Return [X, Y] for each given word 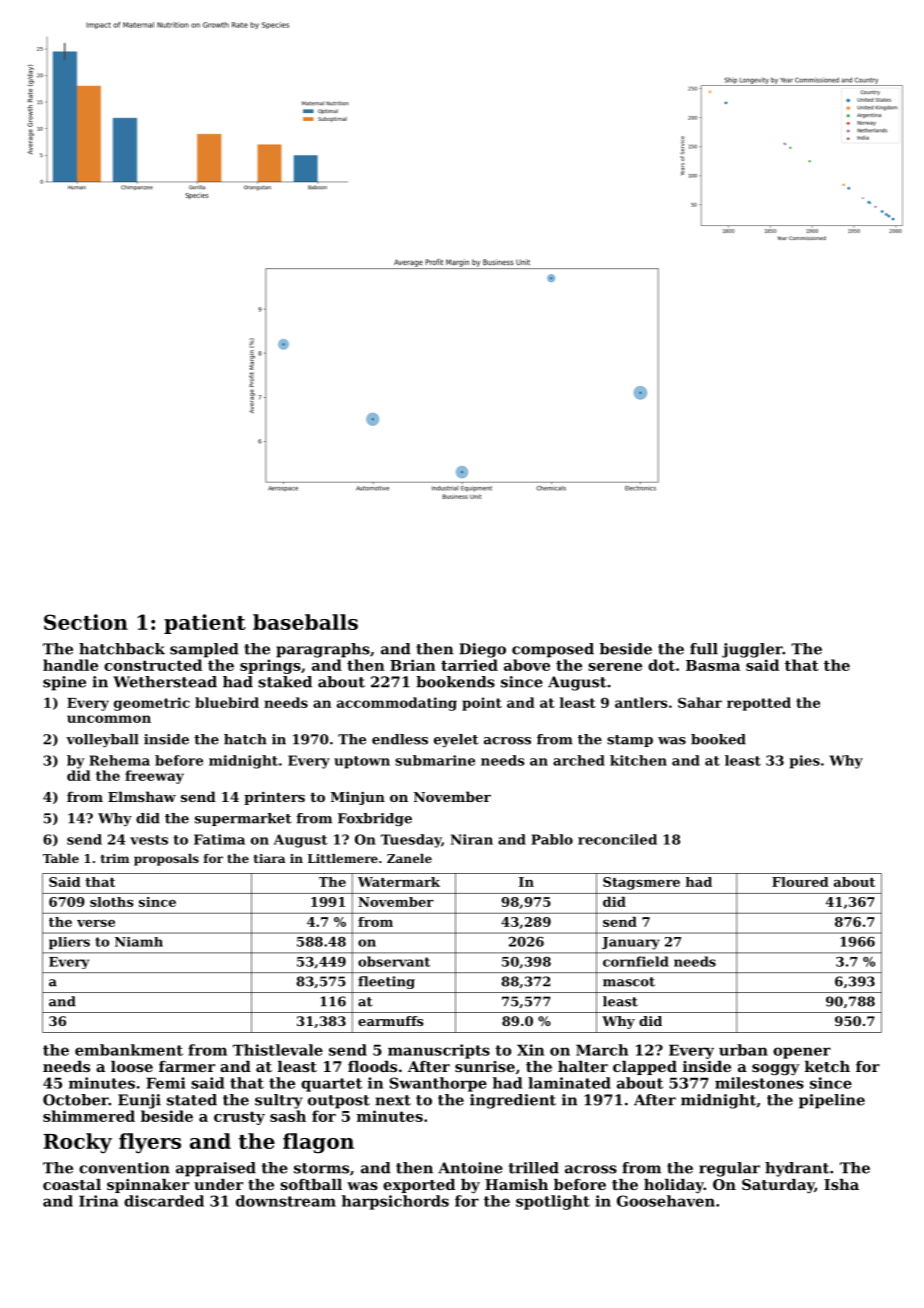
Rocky [77, 1143]
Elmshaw [142, 796]
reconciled [617, 839]
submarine [435, 760]
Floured [800, 882]
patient [205, 624]
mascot [629, 982]
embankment [129, 1050]
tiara [269, 858]
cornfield [636, 961]
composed [553, 650]
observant [394, 961]
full [704, 649]
